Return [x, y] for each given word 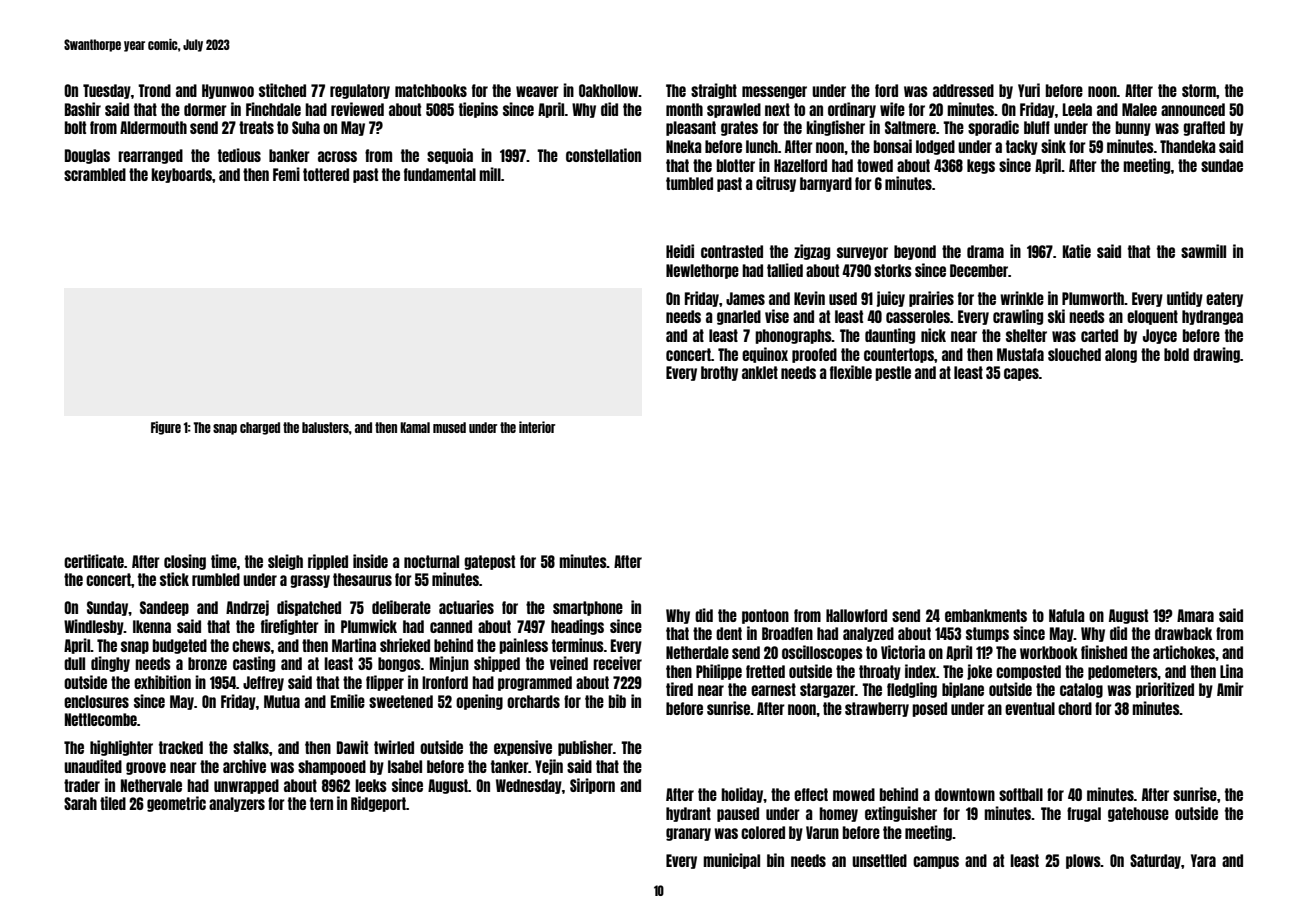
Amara [1195, 615]
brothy [719, 373]
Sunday [107, 608]
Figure [166, 428]
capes [1021, 374]
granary [688, 834]
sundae [1222, 165]
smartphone [588, 608]
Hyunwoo [228, 91]
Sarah [80, 803]
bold [1176, 354]
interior [537, 427]
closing [185, 562]
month [684, 109]
